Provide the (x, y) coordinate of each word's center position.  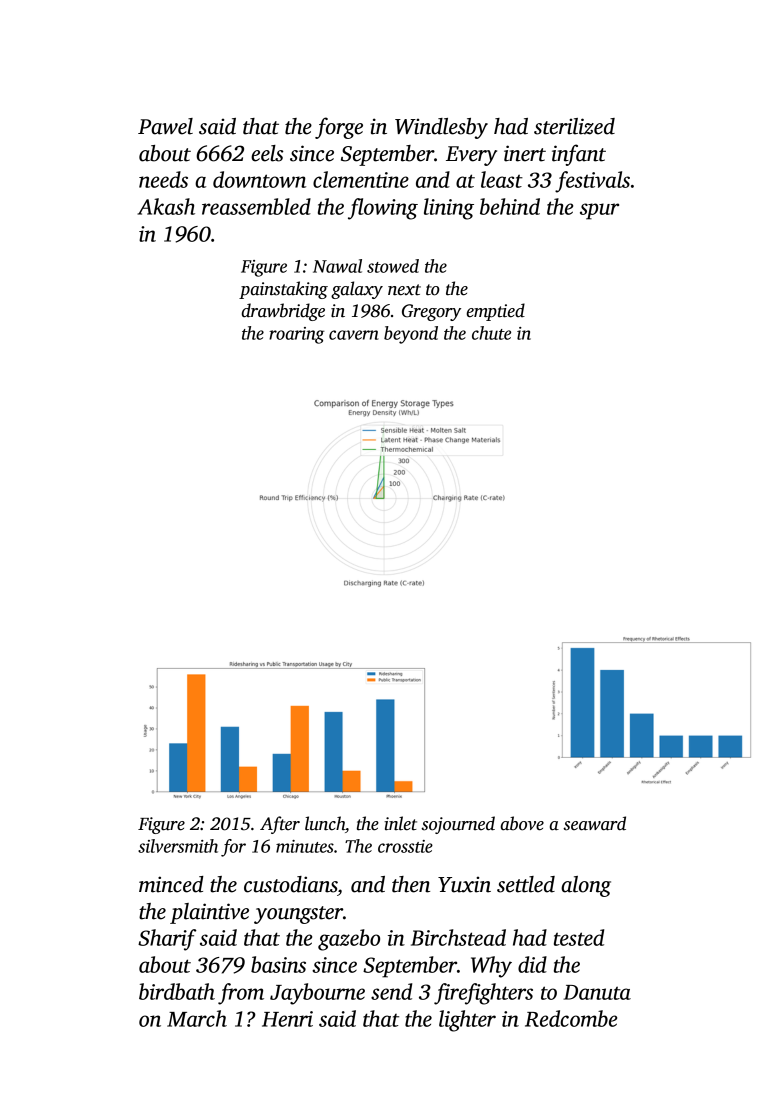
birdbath (177, 991)
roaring (297, 335)
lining (449, 209)
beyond (411, 335)
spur (599, 211)
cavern (354, 335)
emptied (496, 312)
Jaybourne (317, 994)
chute (491, 333)
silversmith (178, 846)
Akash (166, 206)
